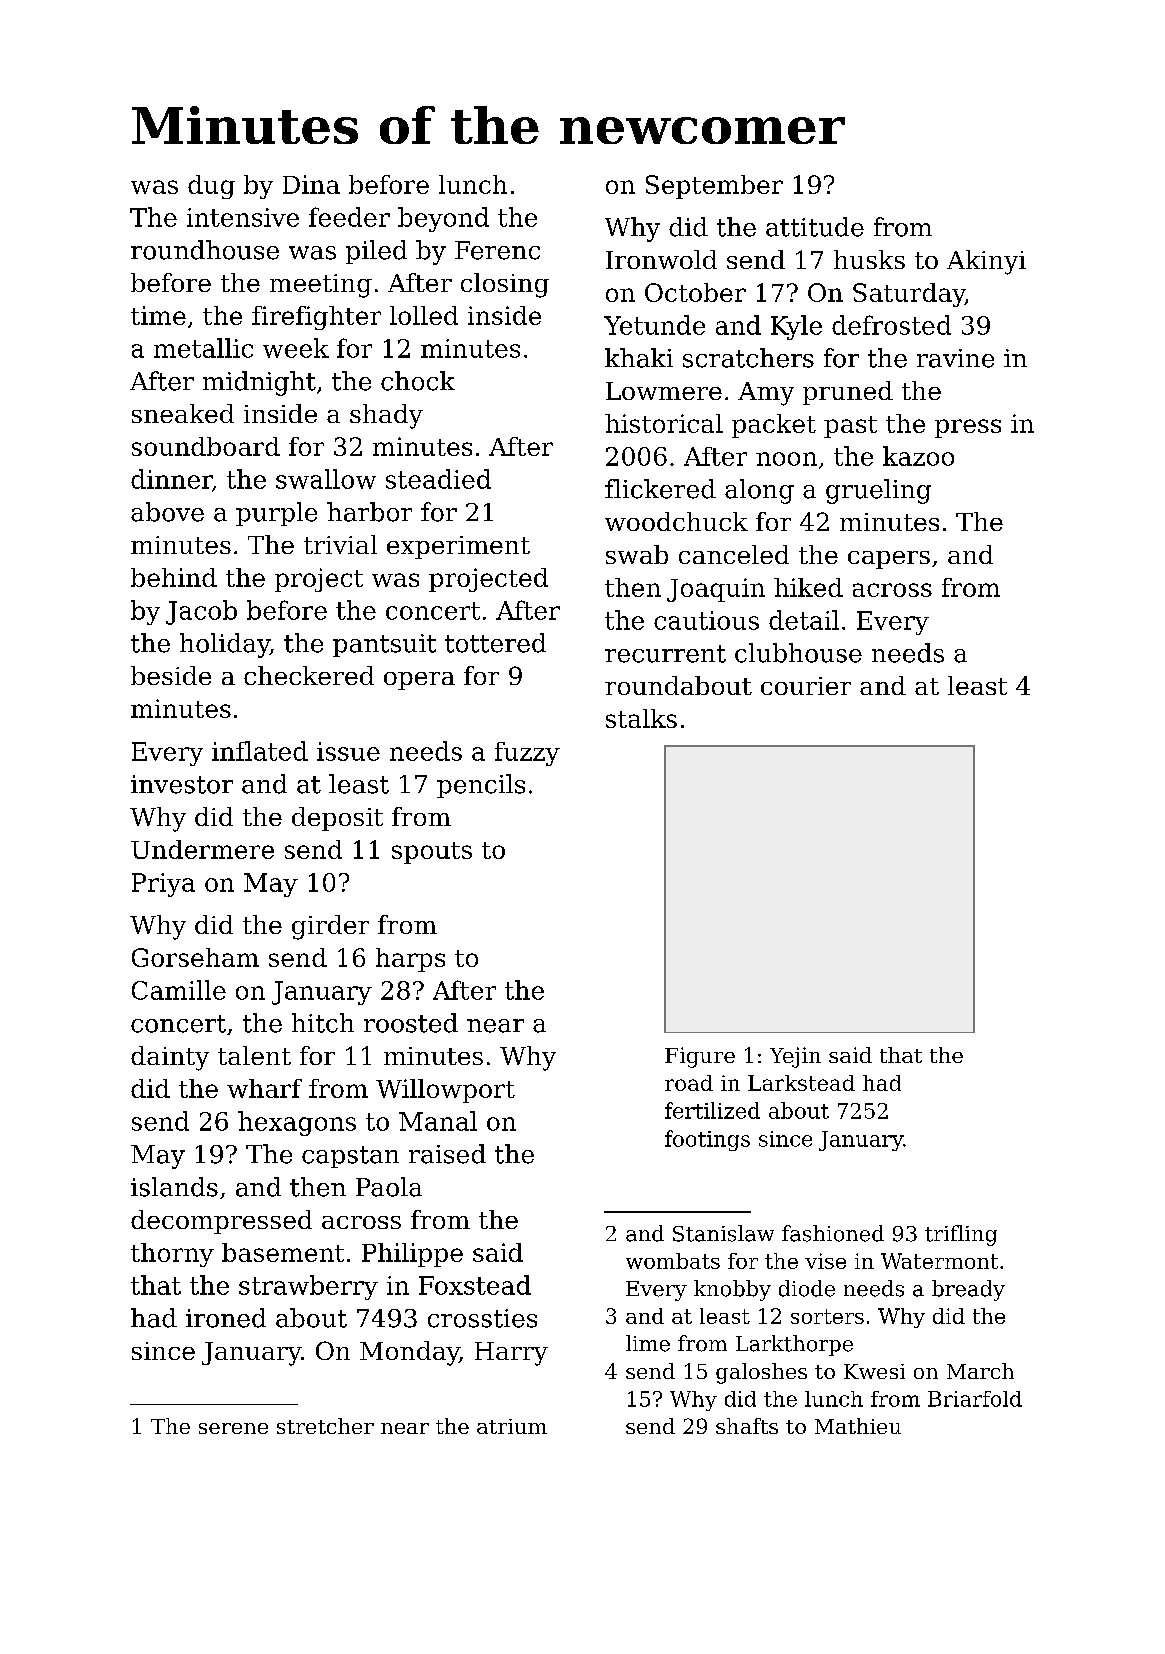 This screenshot has height=1654, width=1165. What do you see at coordinates (858, 1426) in the screenshot?
I see `Mathieu` at bounding box center [858, 1426].
